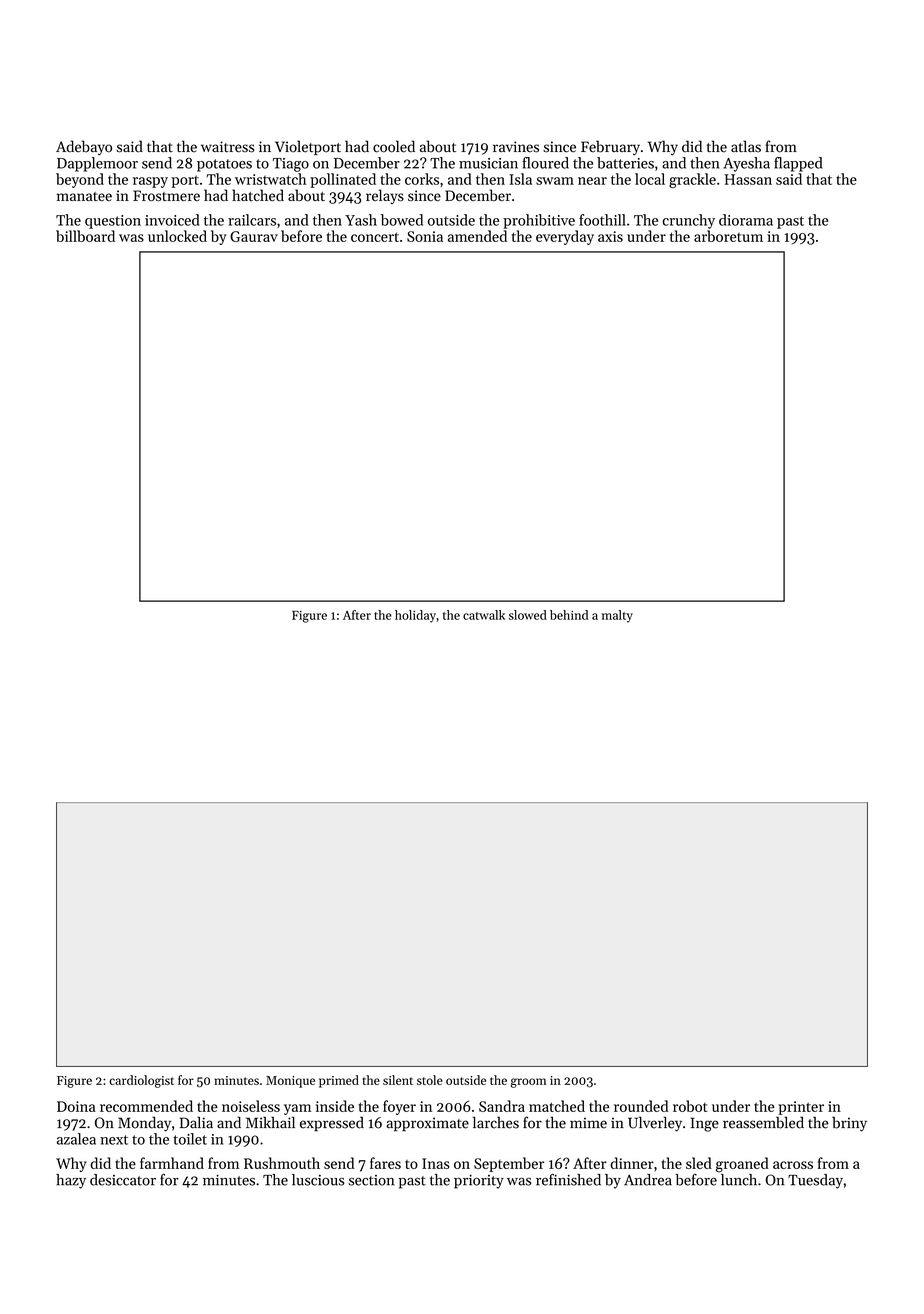 This screenshot has width=924, height=1314. Describe the element at coordinates (746, 220) in the screenshot. I see `diorama` at that location.
